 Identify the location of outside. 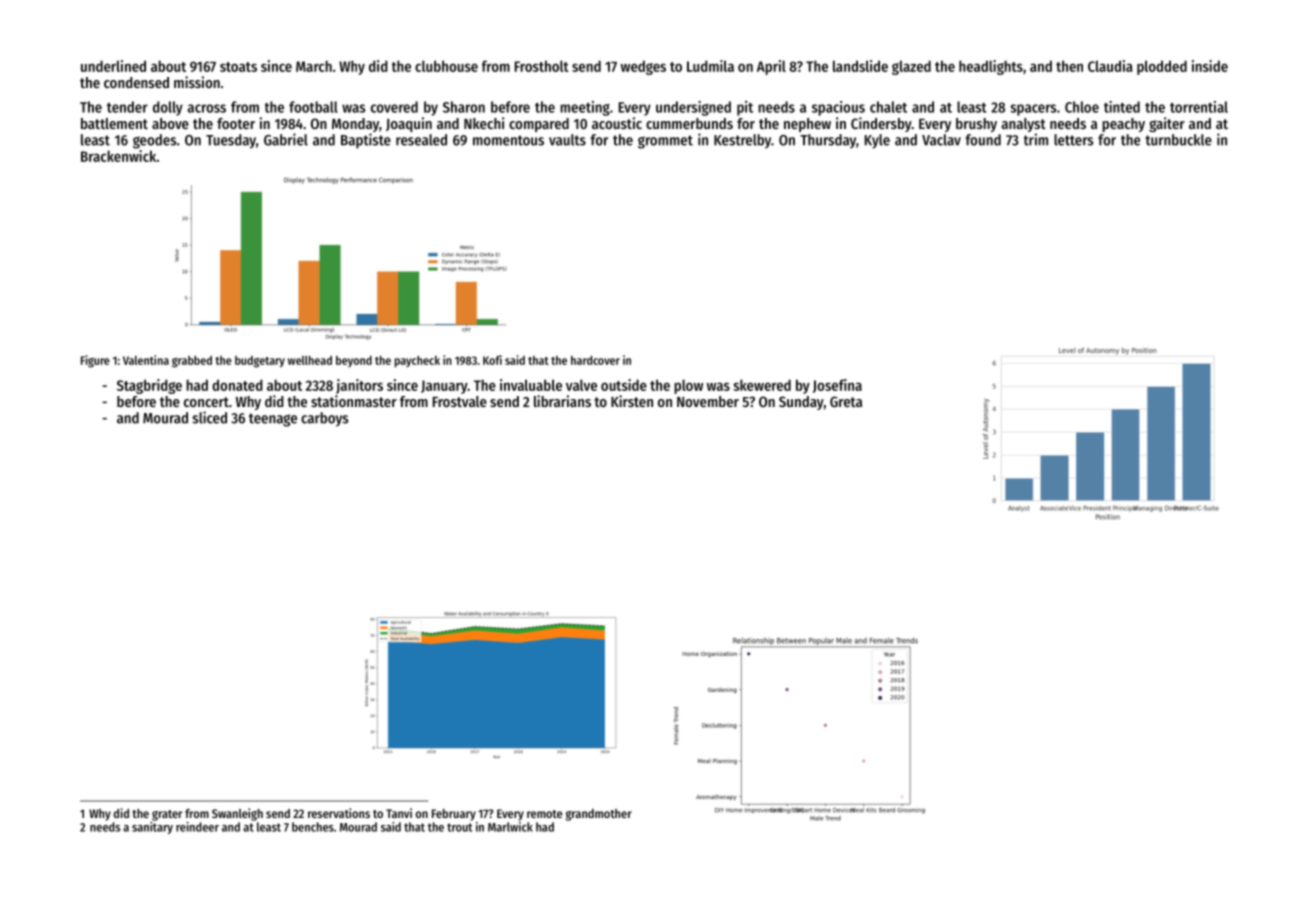
(624, 385).
